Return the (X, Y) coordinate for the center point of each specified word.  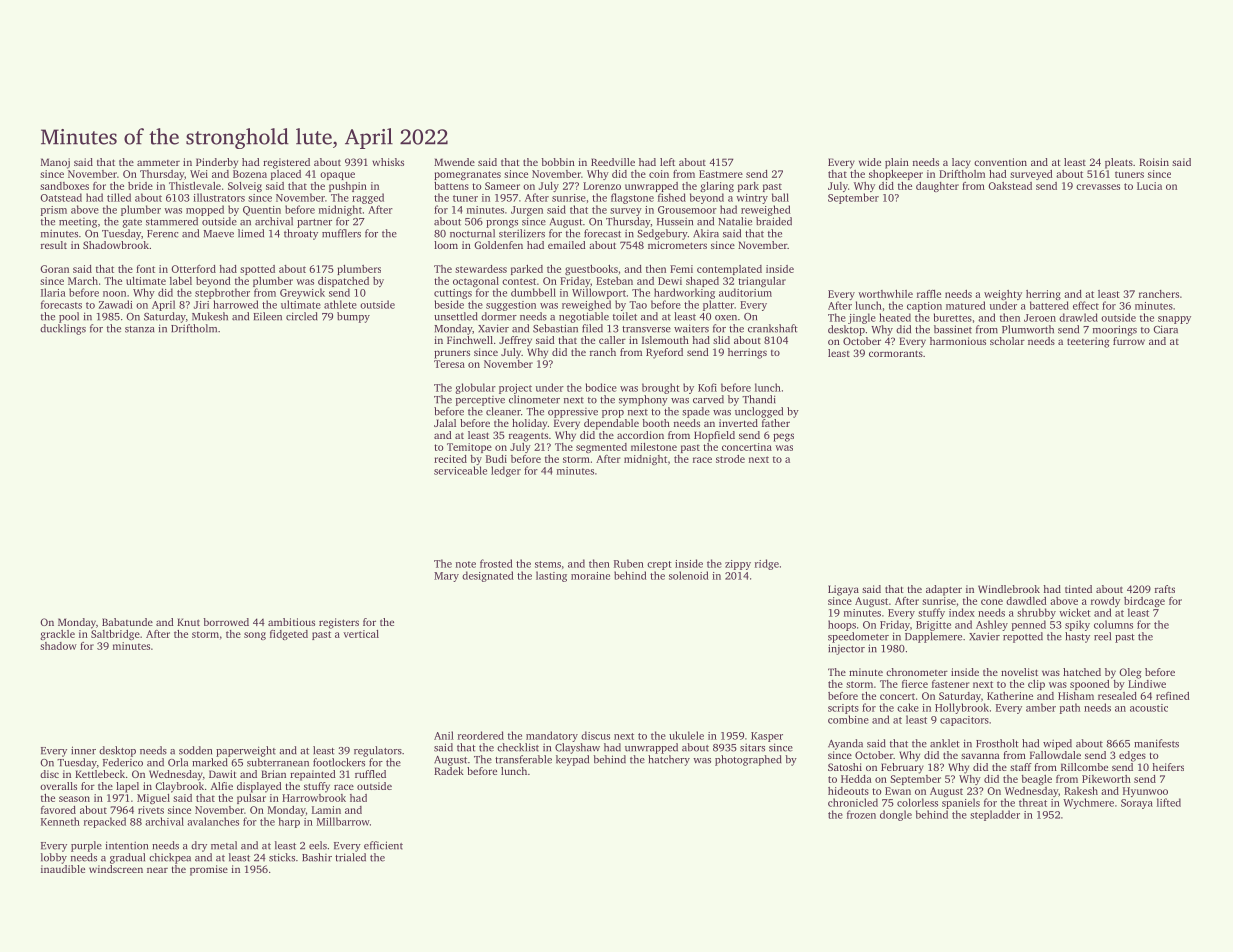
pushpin (348, 187)
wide (870, 162)
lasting (551, 576)
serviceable (460, 470)
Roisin (1154, 162)
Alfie (222, 786)
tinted (1078, 589)
